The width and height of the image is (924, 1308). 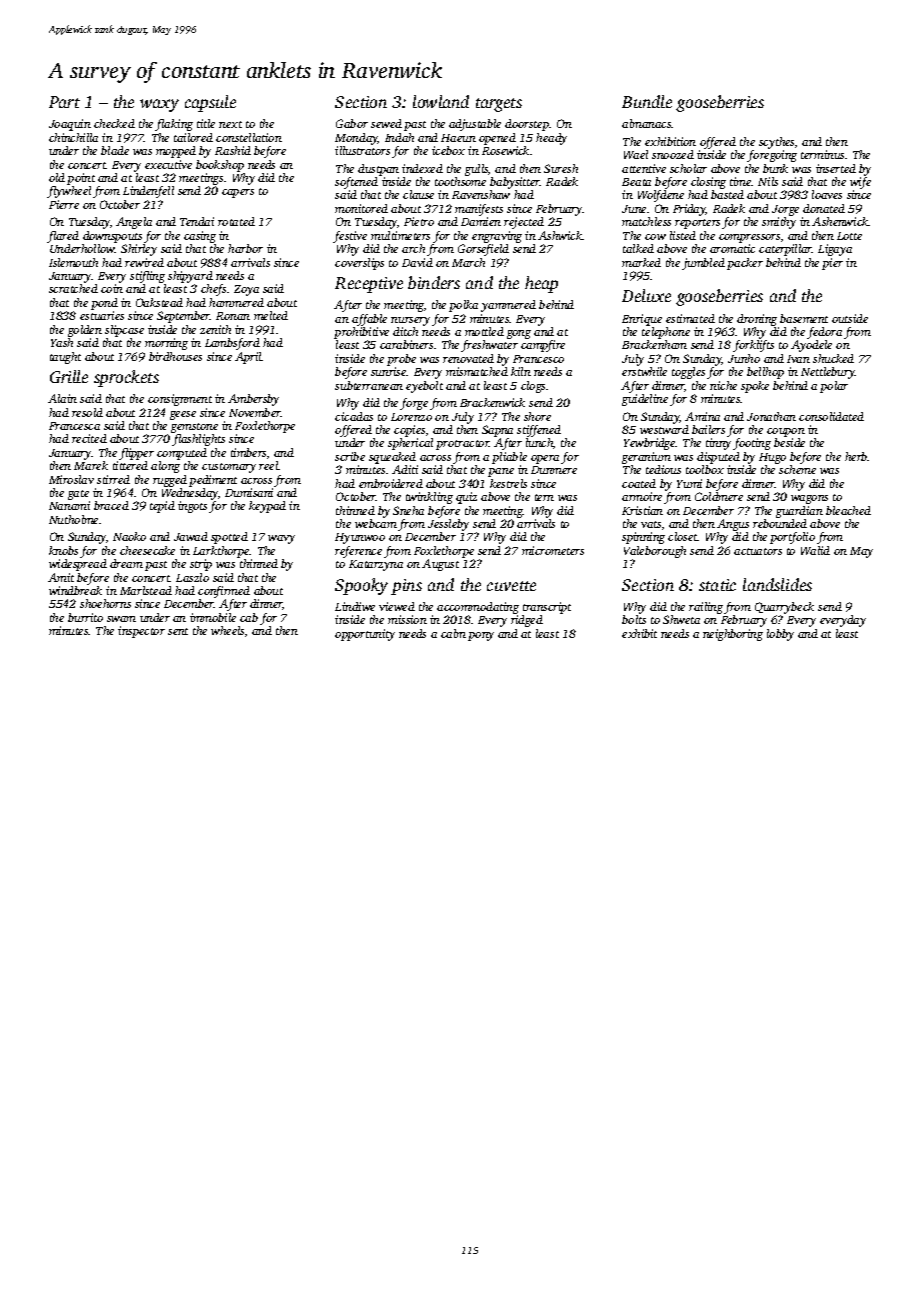 What do you see at coordinates (74, 426) in the image?
I see `Francesca` at bounding box center [74, 426].
